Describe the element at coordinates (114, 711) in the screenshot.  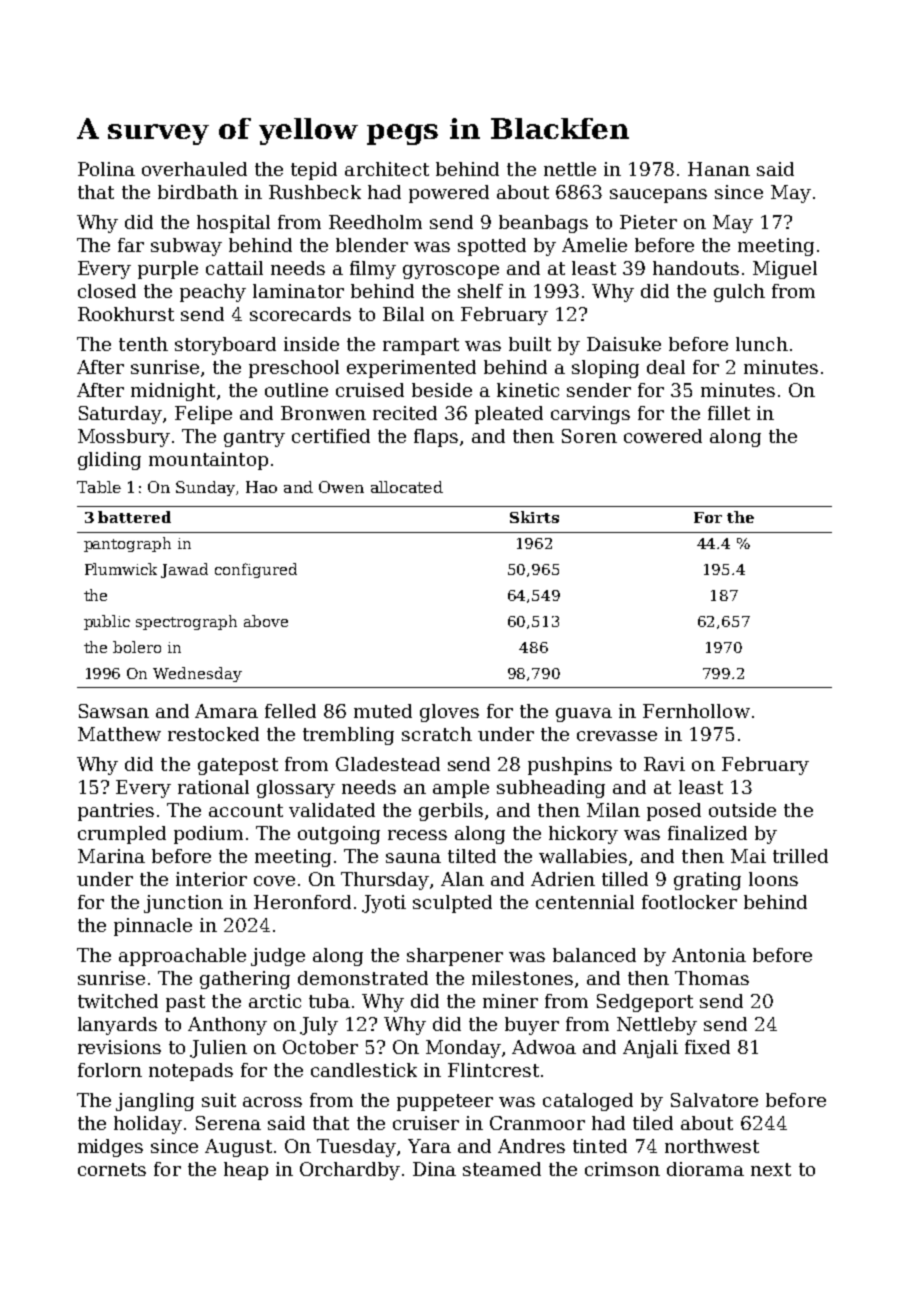
I see `Sawsan` at that location.
